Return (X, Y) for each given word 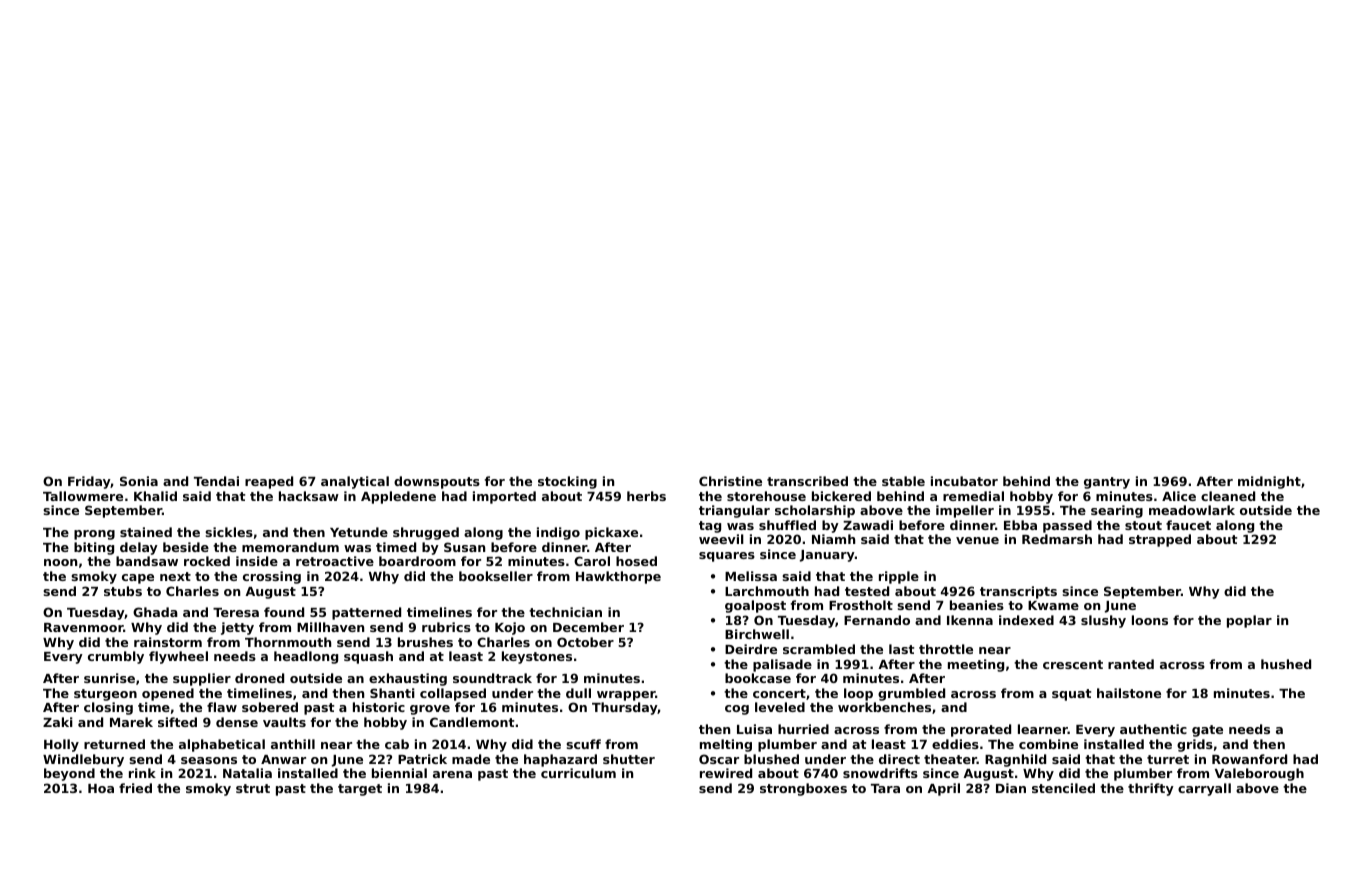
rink (142, 773)
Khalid (155, 496)
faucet (1188, 525)
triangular (734, 511)
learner (1043, 729)
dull (578, 693)
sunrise (109, 678)
